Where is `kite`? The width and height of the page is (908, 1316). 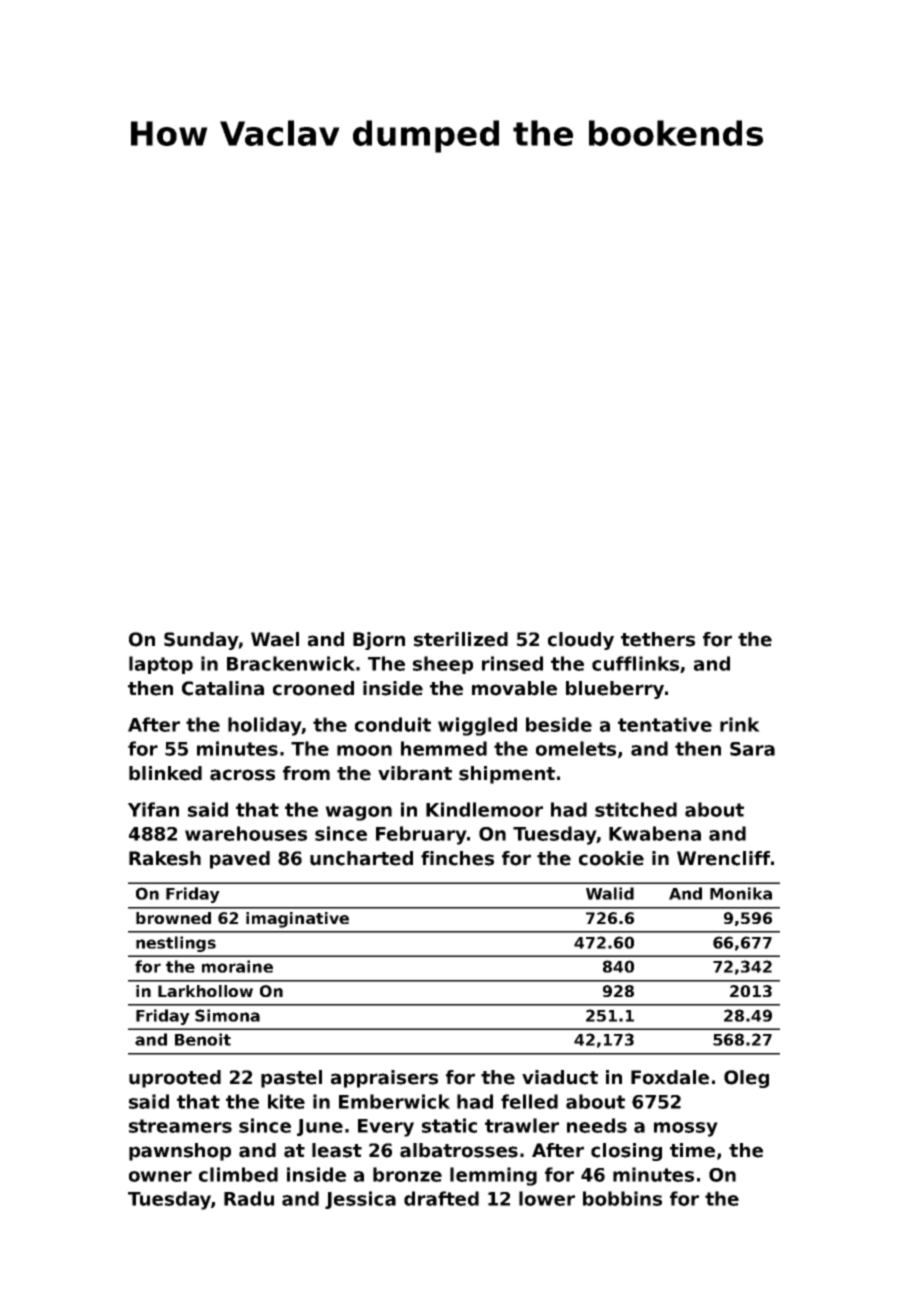 kite is located at coordinates (286, 1101).
